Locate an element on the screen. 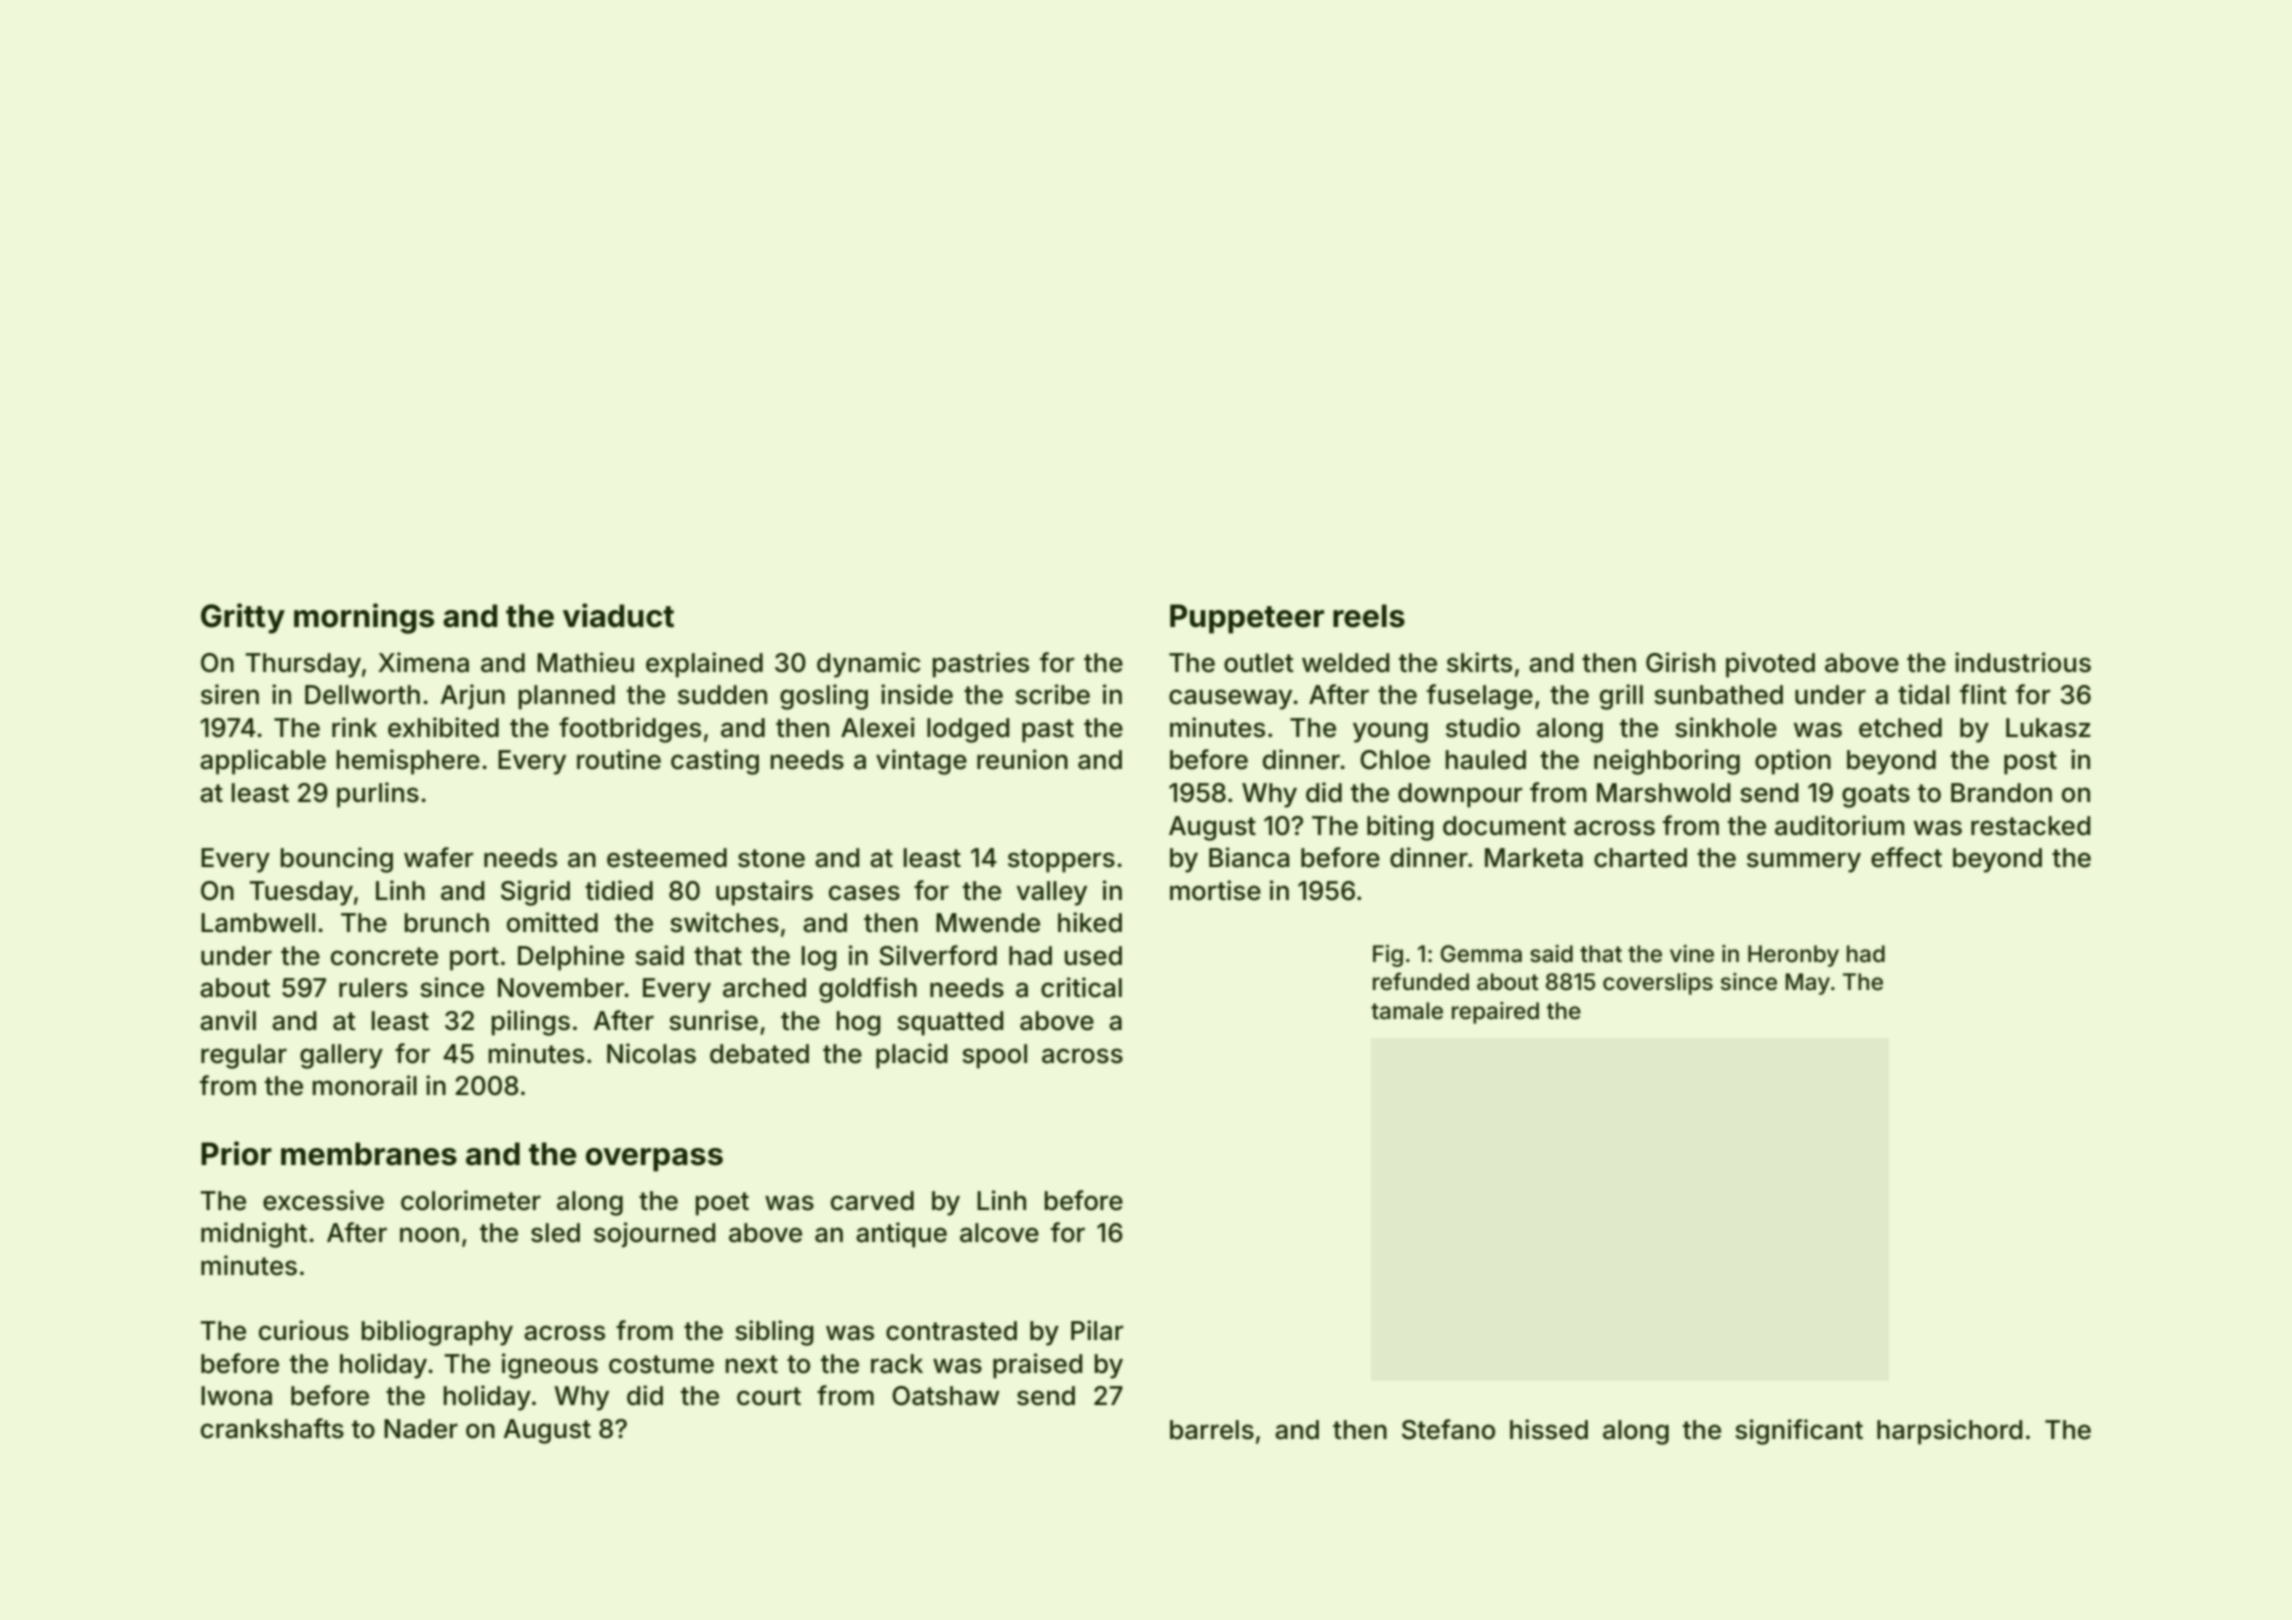  goats is located at coordinates (1876, 796).
